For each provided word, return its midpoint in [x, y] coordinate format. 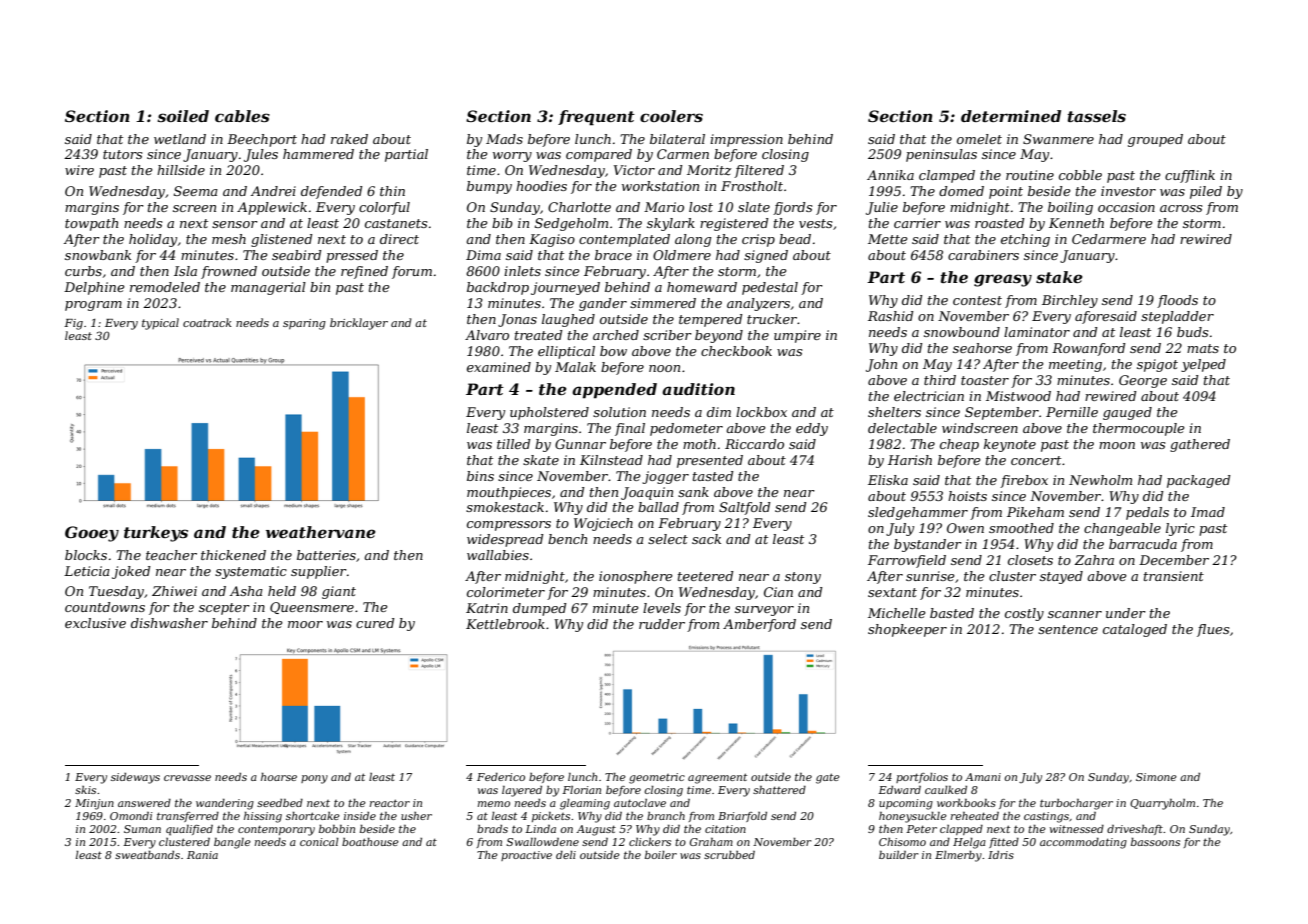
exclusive [95, 623]
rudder [662, 624]
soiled [183, 116]
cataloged [1135, 630]
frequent [596, 118]
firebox [1024, 481]
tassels [1097, 116]
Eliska [888, 480]
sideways [135, 778]
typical [160, 324]
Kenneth [1076, 223]
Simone [1156, 777]
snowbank [98, 255]
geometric [657, 778]
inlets [522, 271]
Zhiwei [174, 591]
